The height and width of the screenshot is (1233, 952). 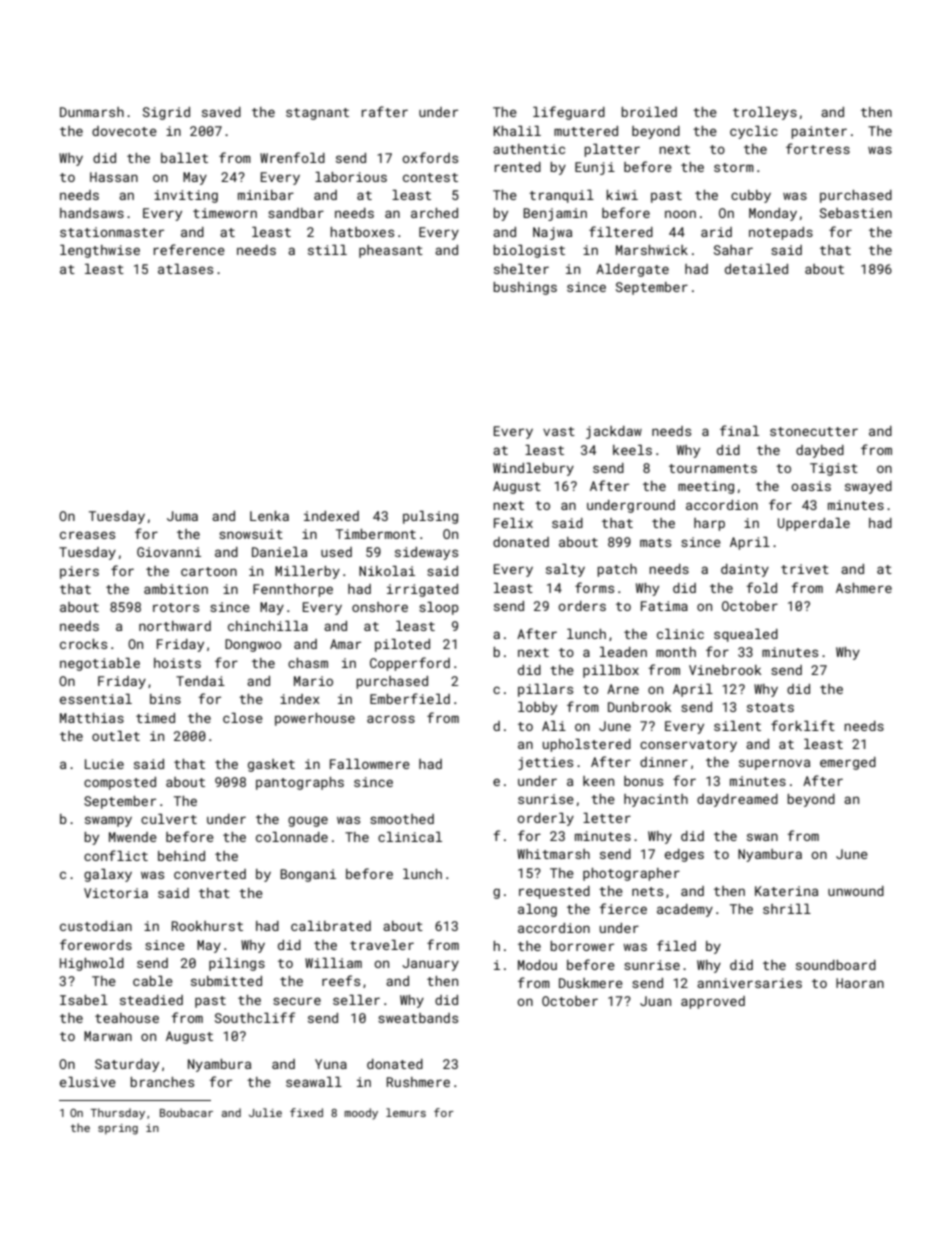 What do you see at coordinates (221, 112) in the screenshot?
I see `saved` at bounding box center [221, 112].
